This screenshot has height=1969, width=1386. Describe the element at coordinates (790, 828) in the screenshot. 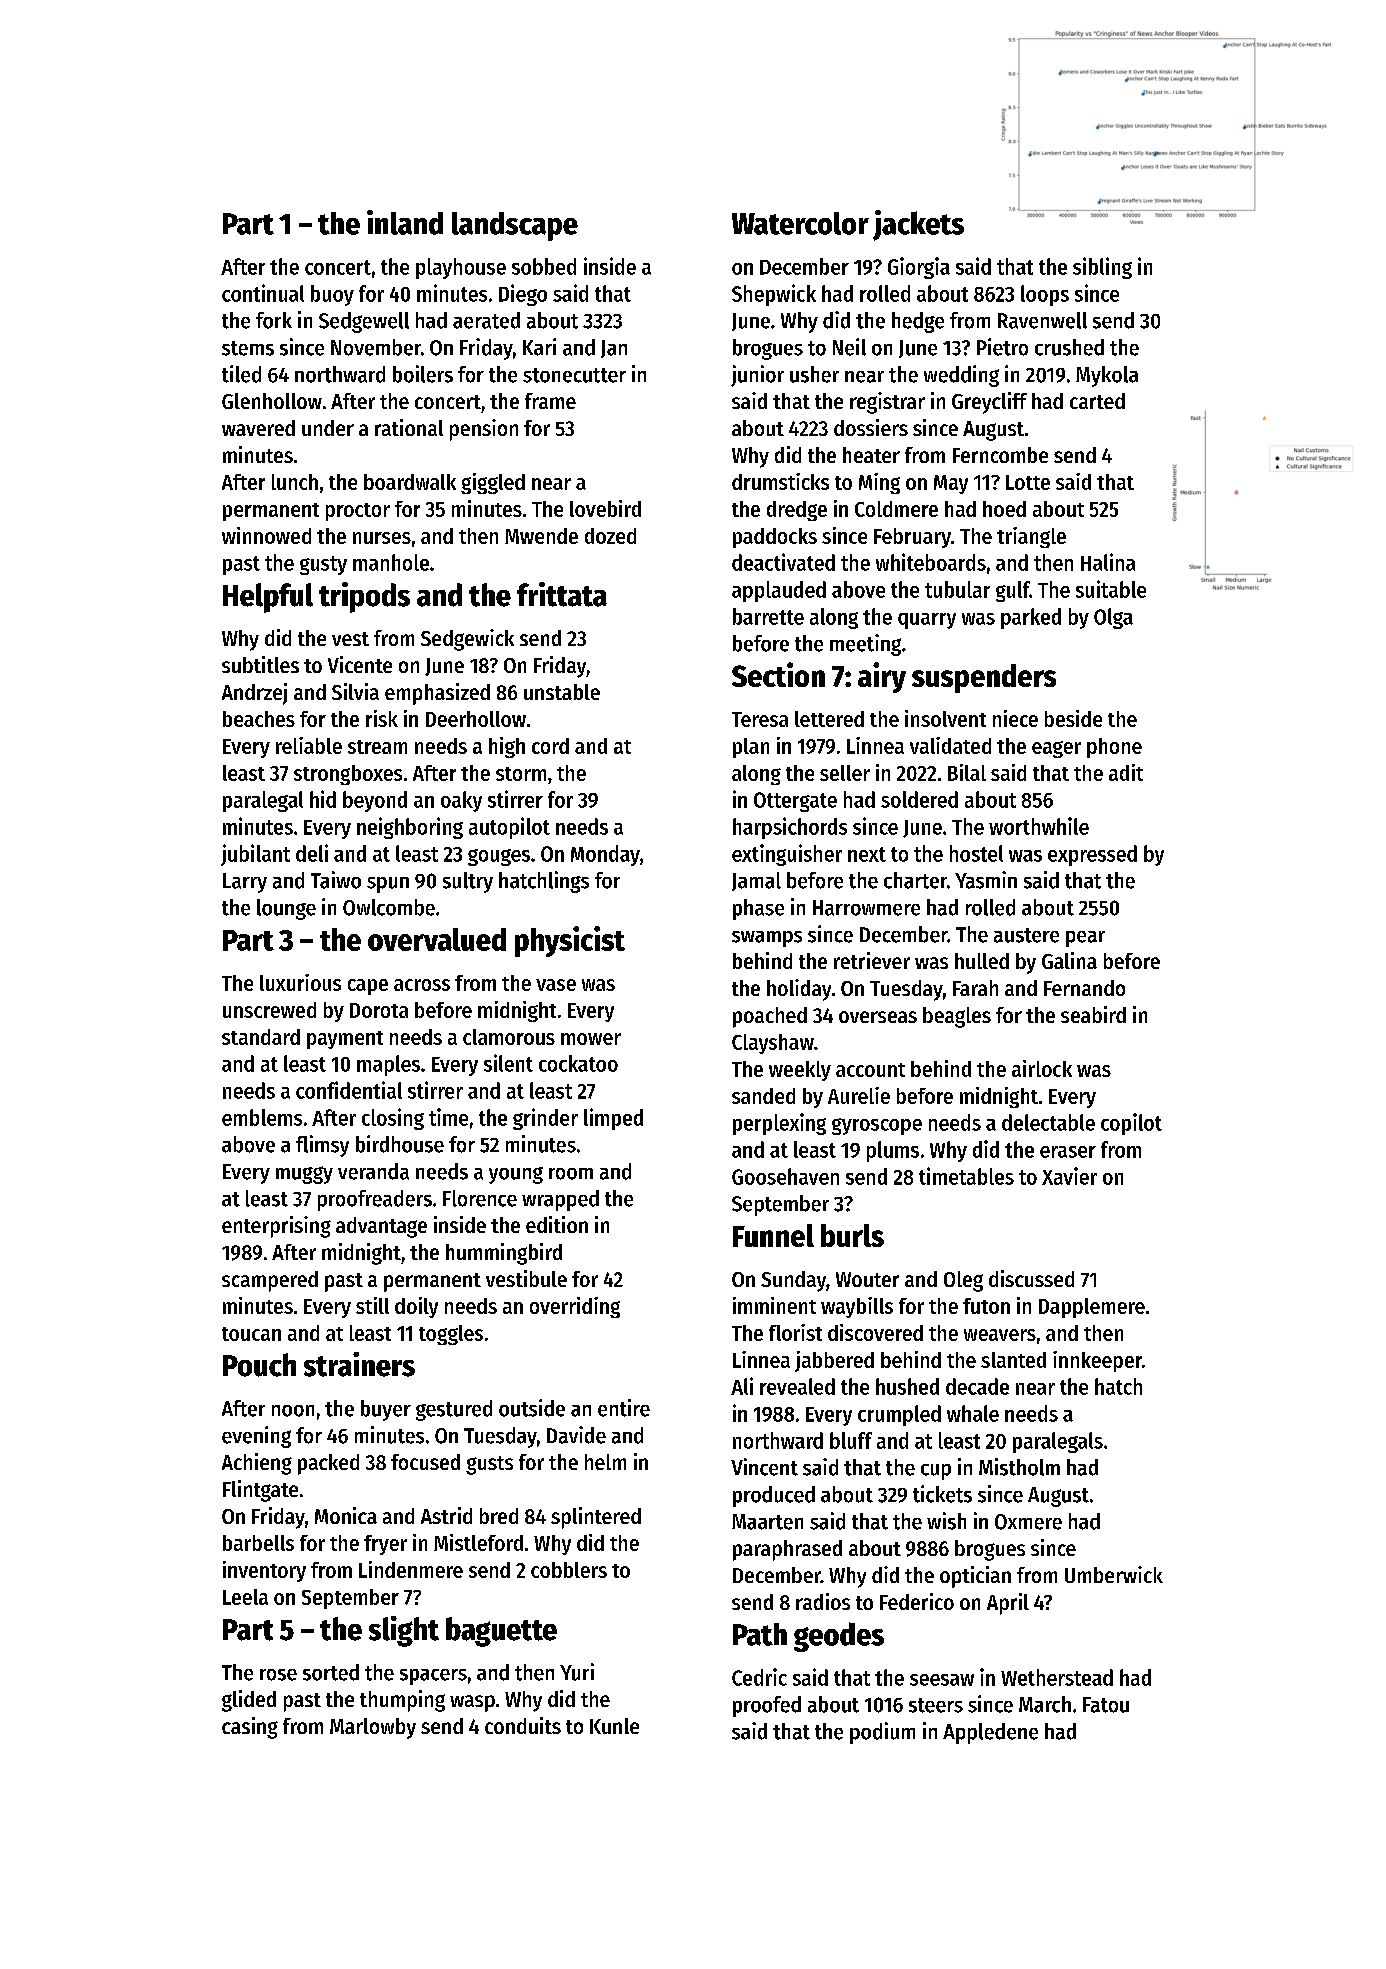

I see `harpsichords` at that location.
